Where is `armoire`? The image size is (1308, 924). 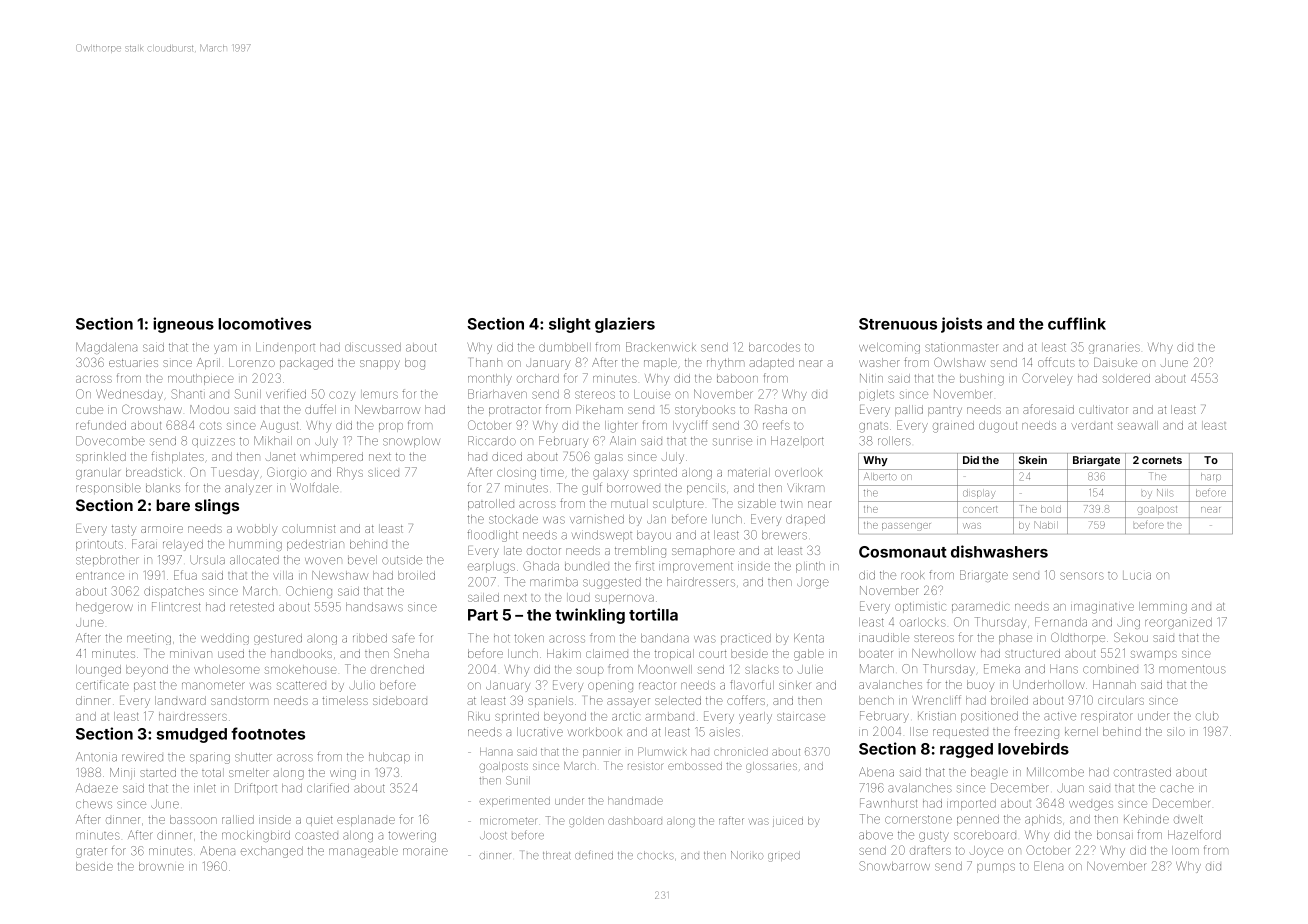 armoire is located at coordinates (162, 529).
